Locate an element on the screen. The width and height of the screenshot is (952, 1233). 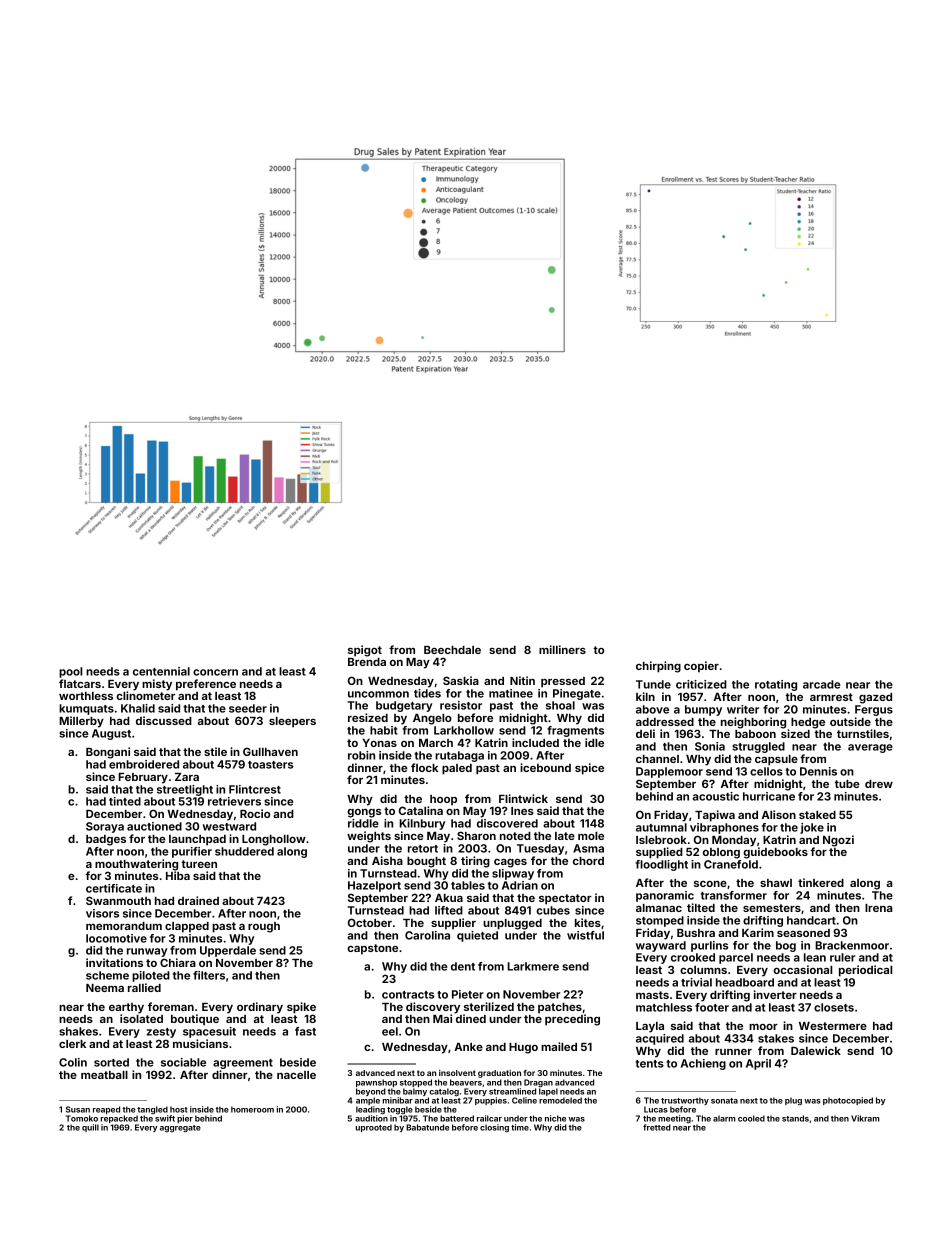
cellos is located at coordinates (766, 771).
